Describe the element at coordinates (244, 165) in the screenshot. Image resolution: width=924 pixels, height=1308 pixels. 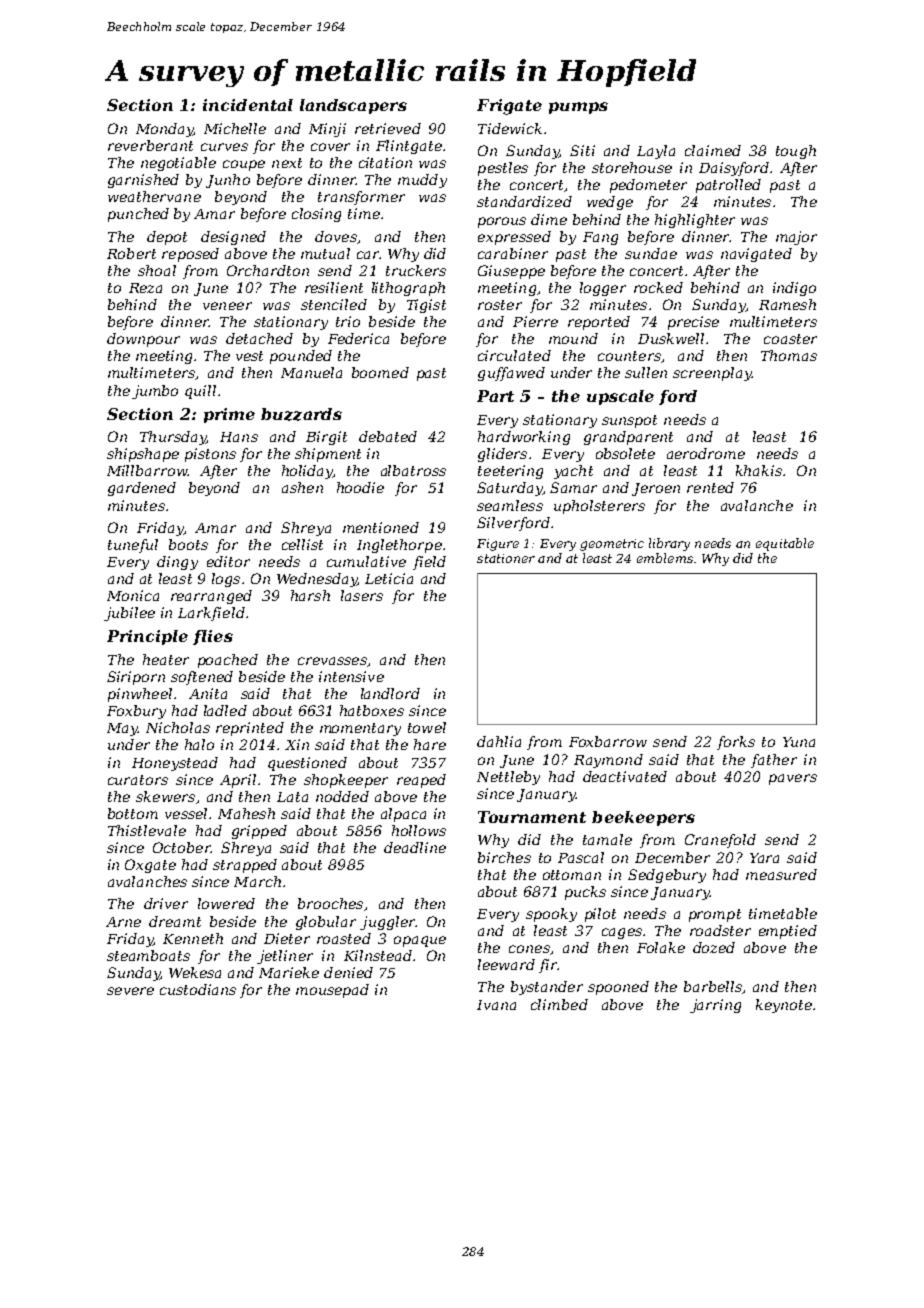
I see `coupe` at that location.
